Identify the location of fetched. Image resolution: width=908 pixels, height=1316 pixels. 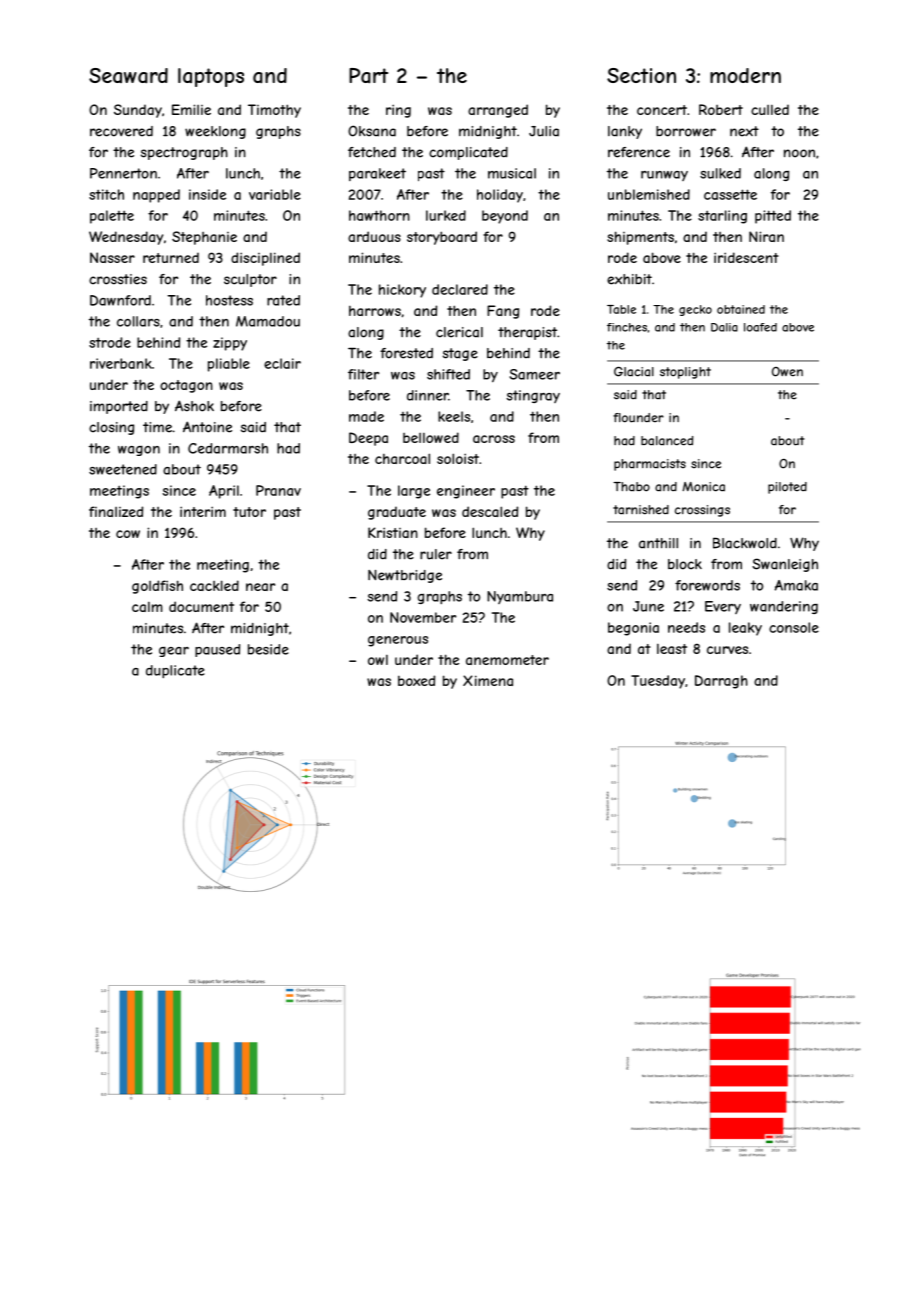
(372, 152).
